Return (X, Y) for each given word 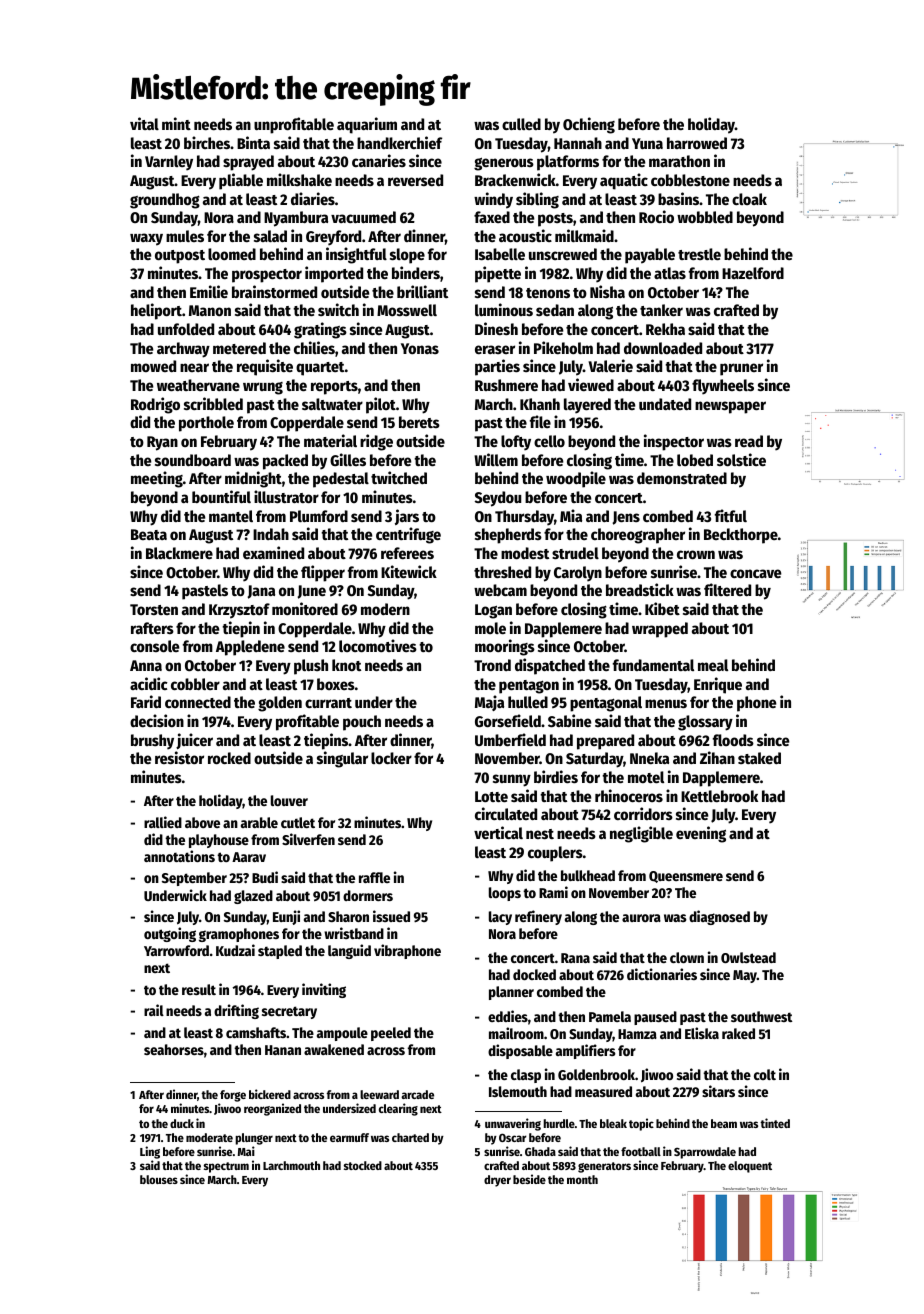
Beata (149, 534)
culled (521, 124)
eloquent (750, 1167)
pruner (741, 369)
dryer (497, 1181)
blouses (159, 1179)
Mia (571, 515)
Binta (253, 142)
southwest (761, 1016)
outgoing (170, 934)
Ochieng (589, 125)
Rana (575, 958)
